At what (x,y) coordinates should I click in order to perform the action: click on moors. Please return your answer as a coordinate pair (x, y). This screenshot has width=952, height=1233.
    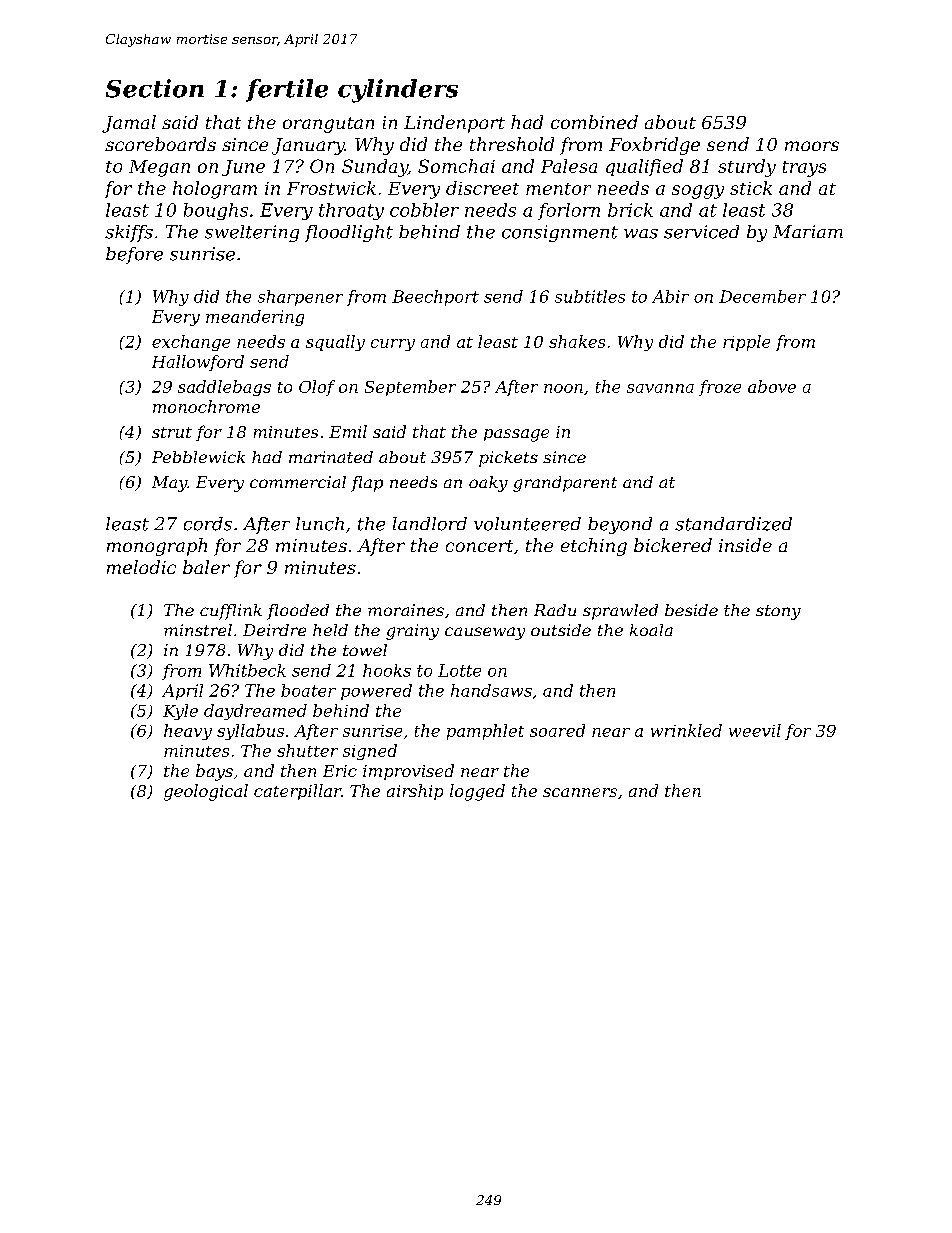
    Looking at the image, I should click on (812, 146).
